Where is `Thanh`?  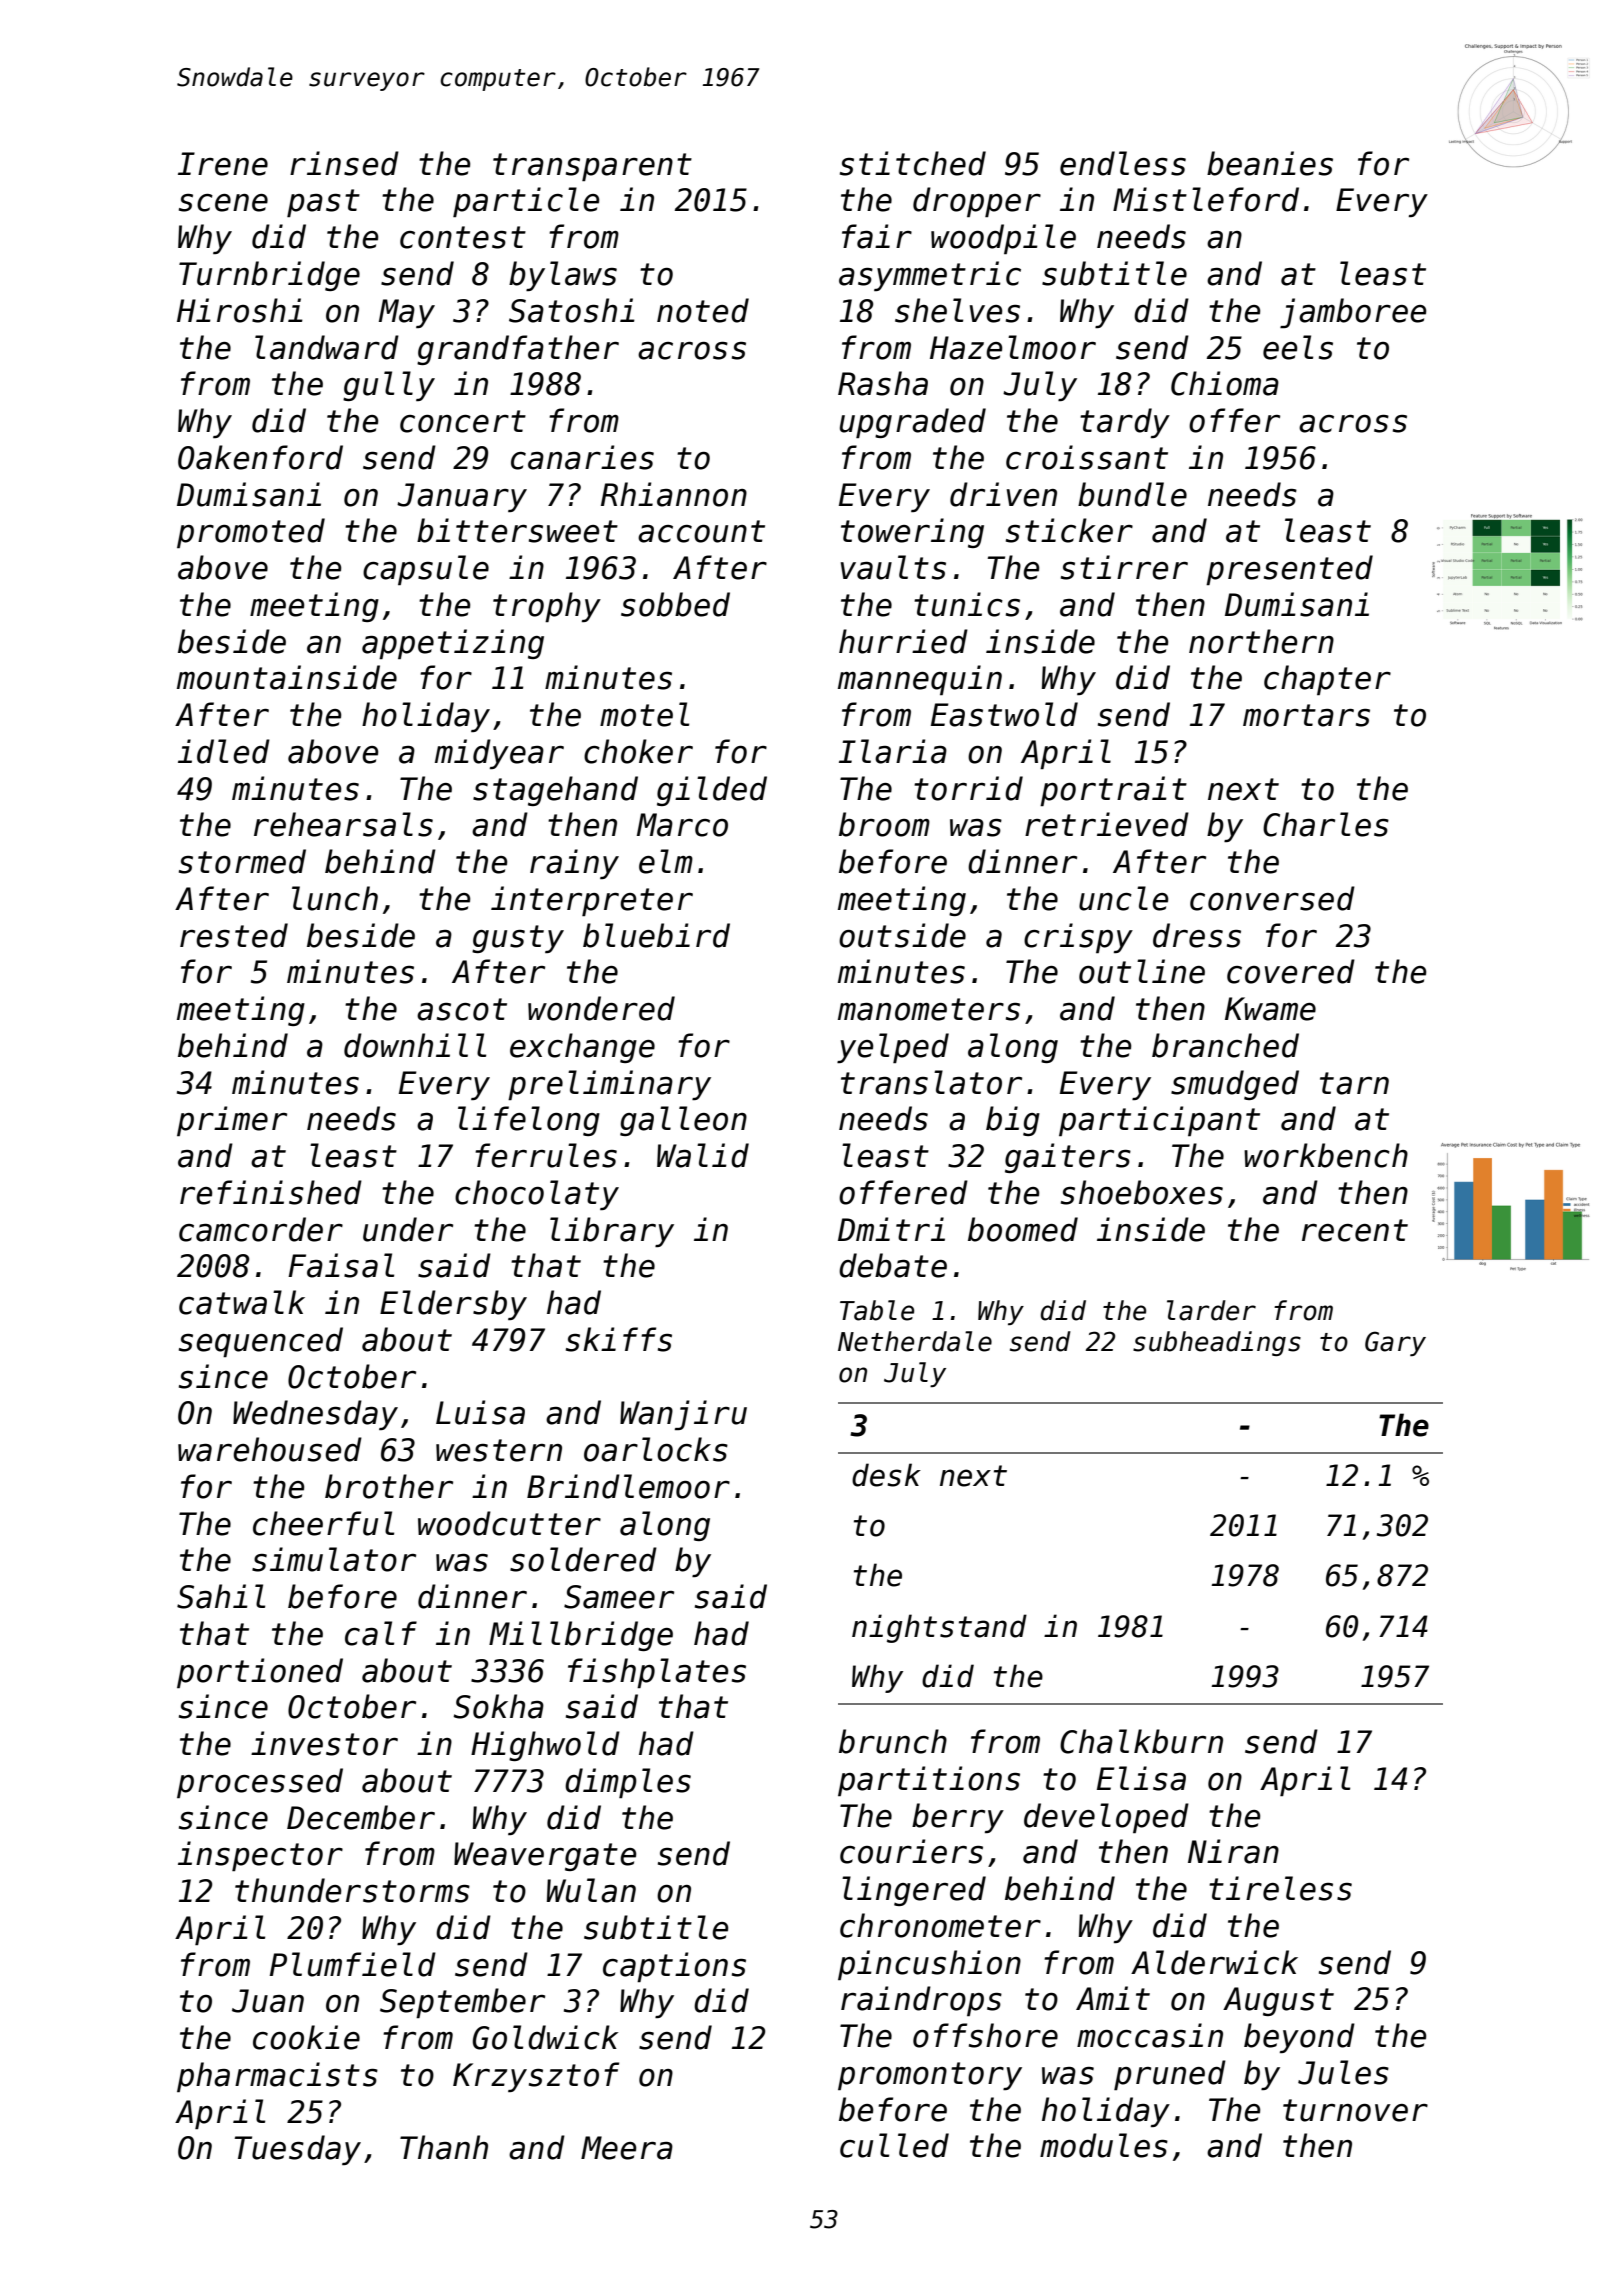 Thanh is located at coordinates (444, 2147).
